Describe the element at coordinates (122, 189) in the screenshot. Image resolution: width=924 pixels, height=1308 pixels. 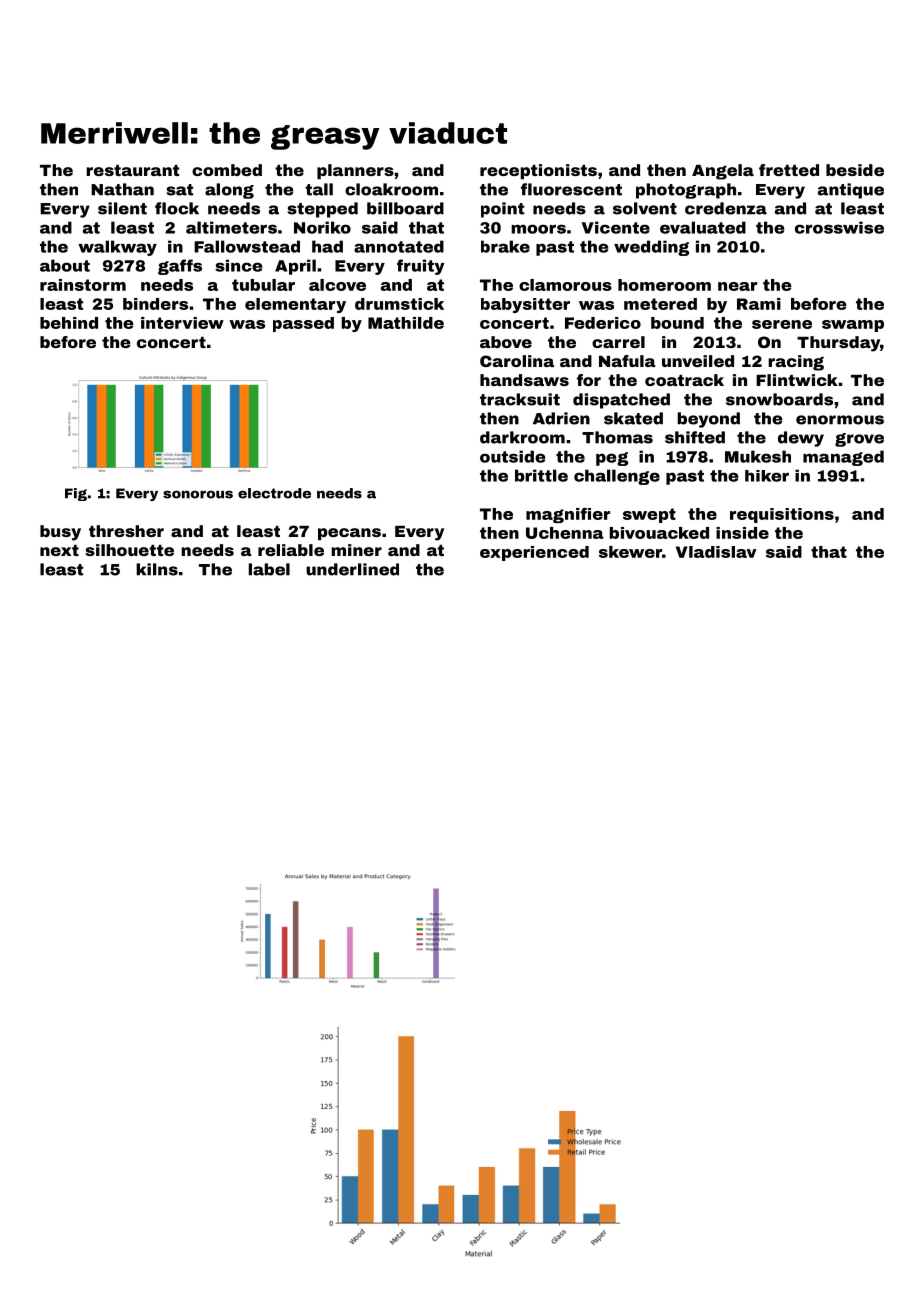
I see `Nathan` at that location.
